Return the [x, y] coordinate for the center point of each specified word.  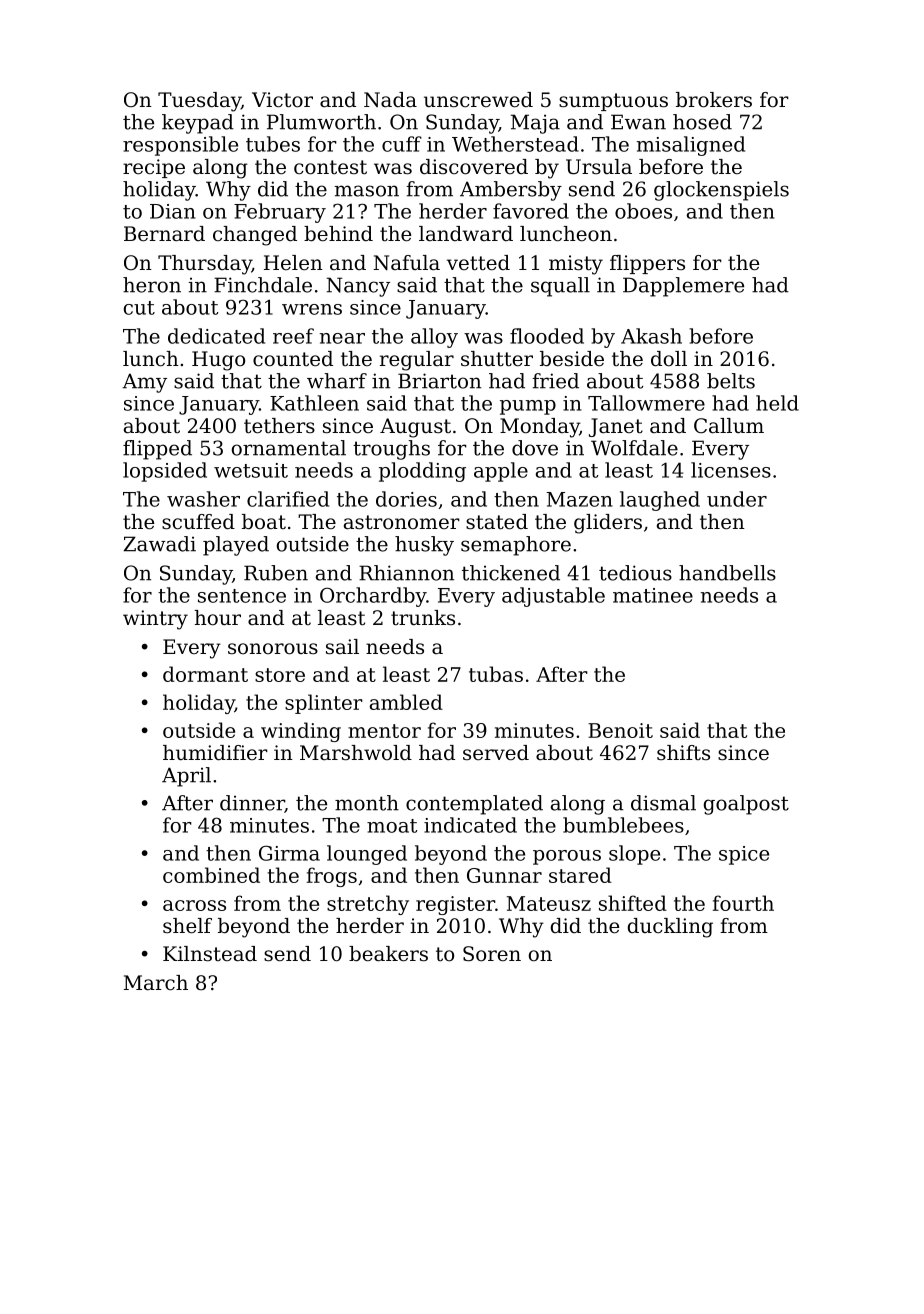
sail [342, 646]
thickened [511, 573]
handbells [727, 573]
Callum [729, 426]
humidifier [215, 753]
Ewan [638, 122]
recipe [154, 168]
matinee [653, 595]
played [236, 546]
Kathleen [314, 403]
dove [535, 448]
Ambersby [511, 191]
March [156, 983]
